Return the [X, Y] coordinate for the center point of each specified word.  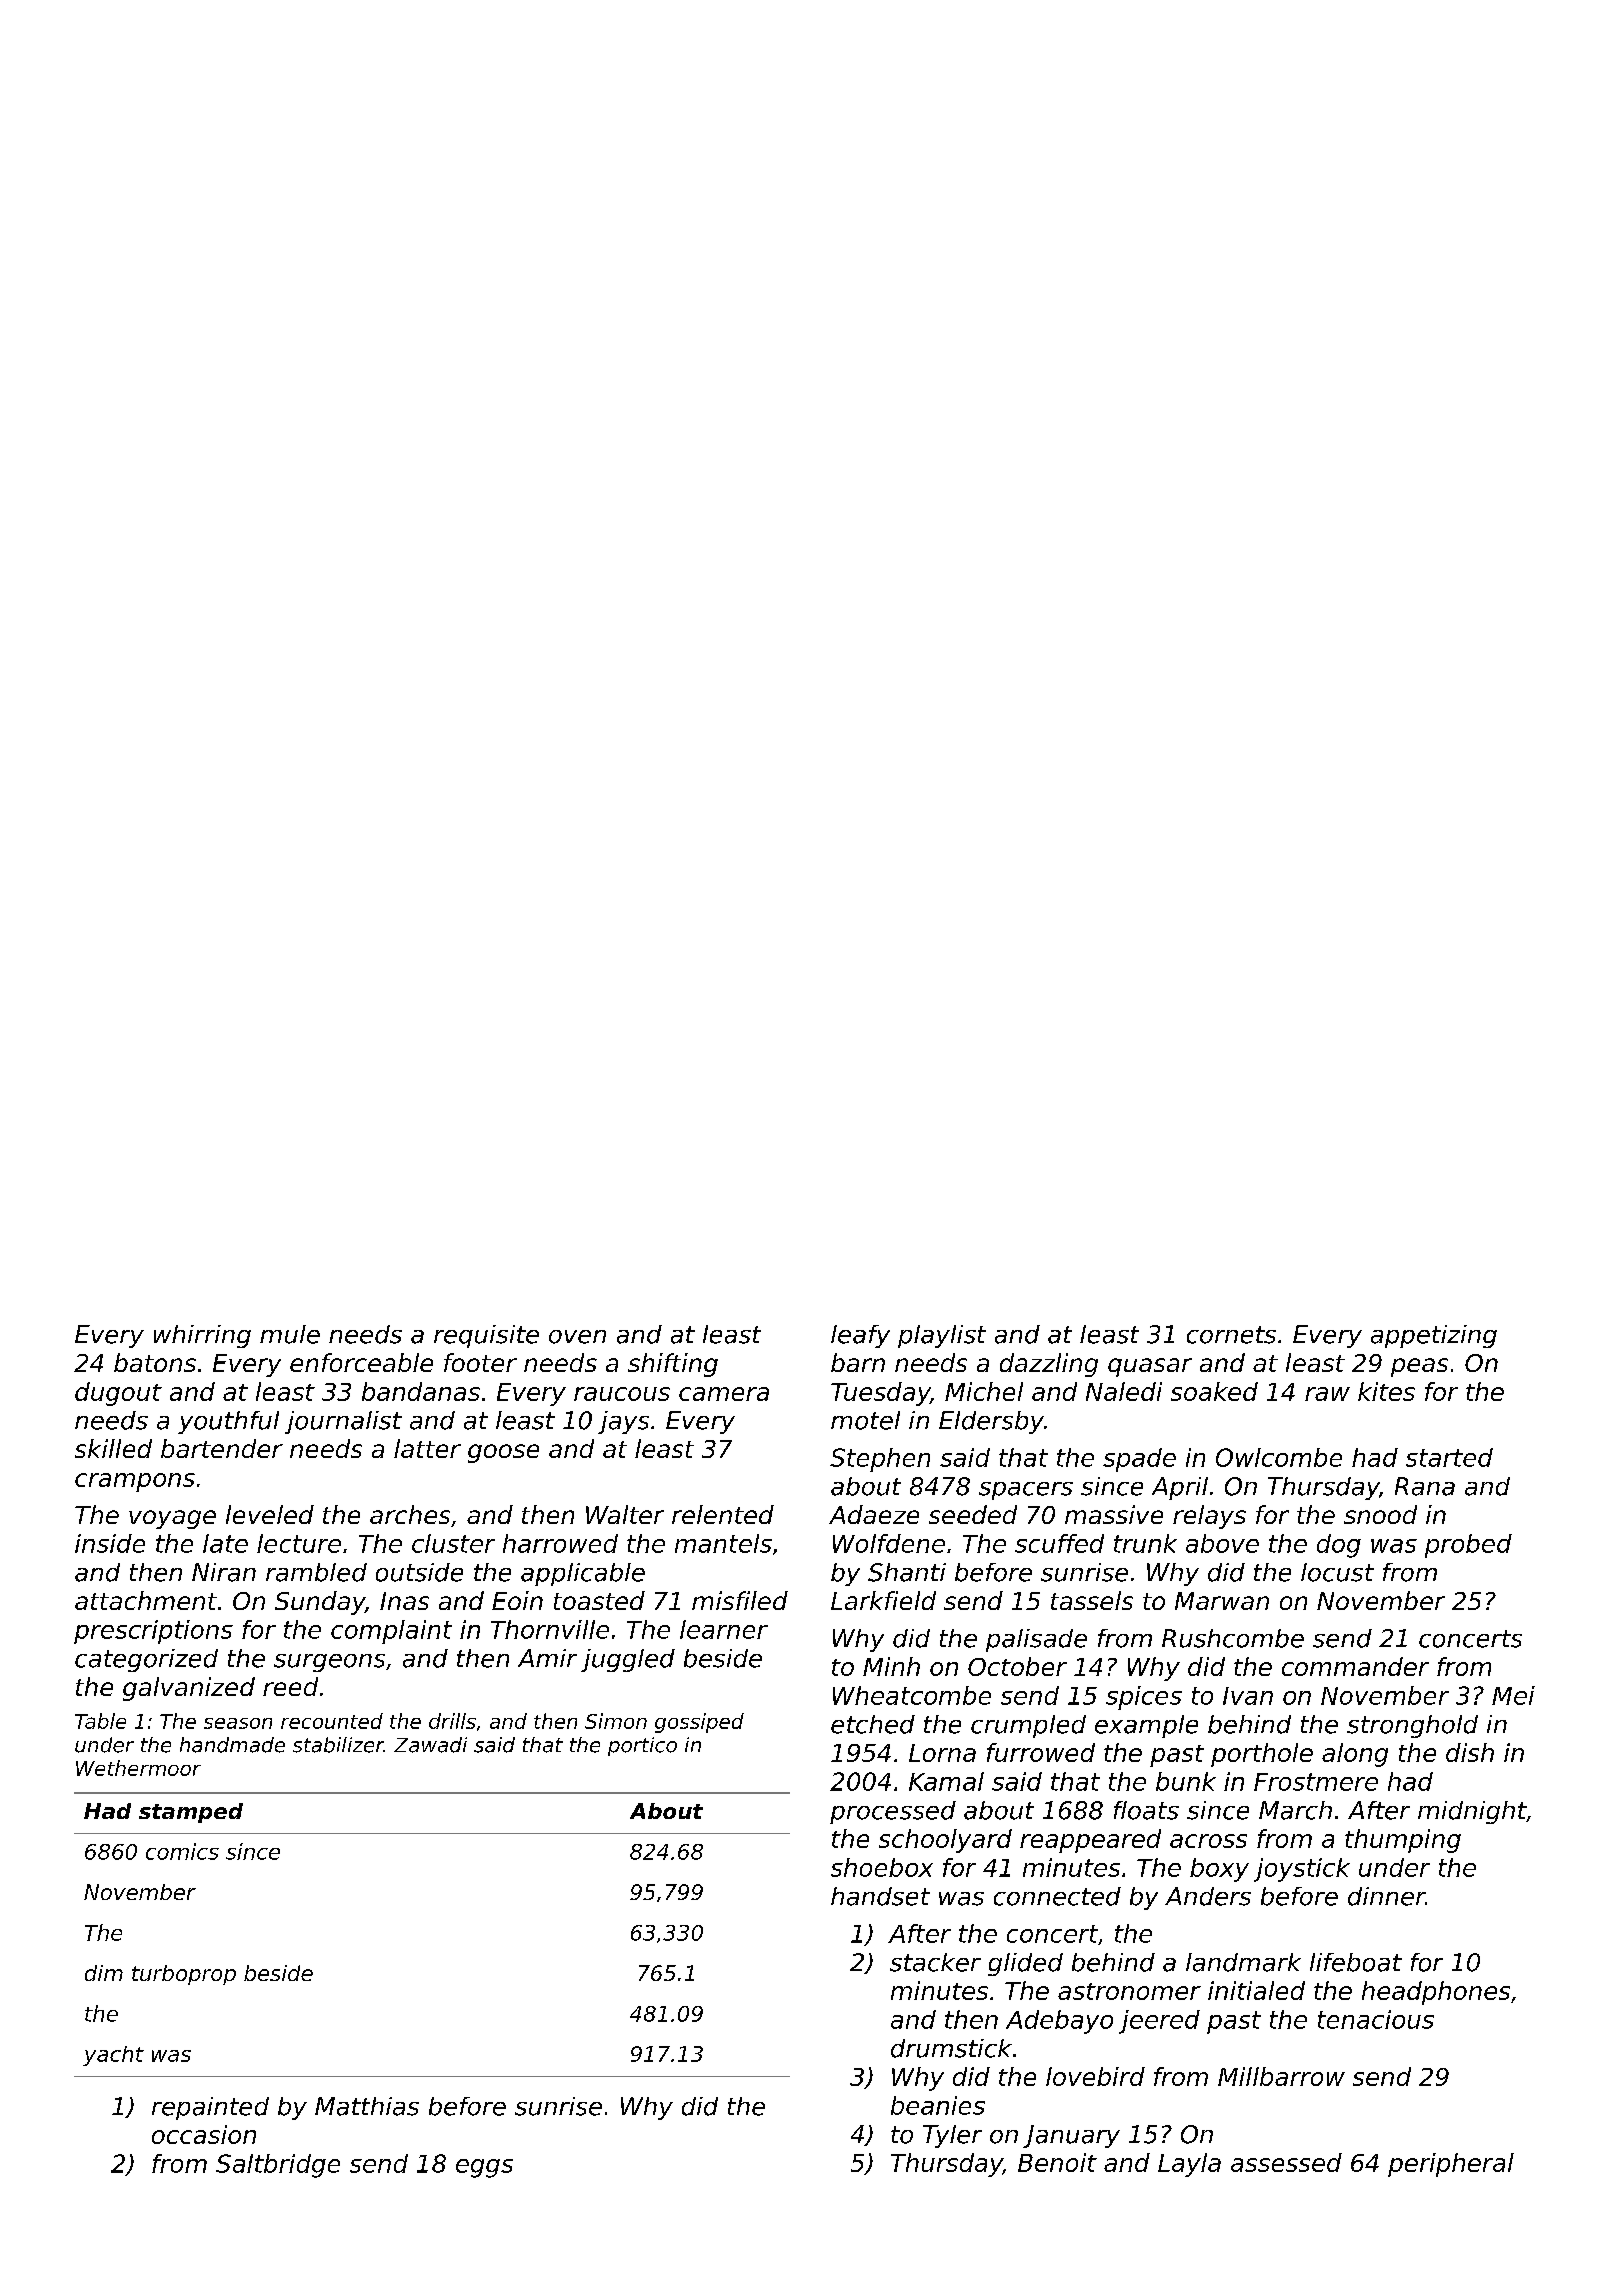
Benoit [1057, 2162]
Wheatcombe [912, 1695]
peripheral [1451, 2165]
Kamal [946, 1781]
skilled [113, 1448]
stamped [191, 1813]
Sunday [320, 1603]
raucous [622, 1394]
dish [1470, 1752]
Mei [1513, 1695]
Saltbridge [278, 2166]
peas [1419, 1367]
